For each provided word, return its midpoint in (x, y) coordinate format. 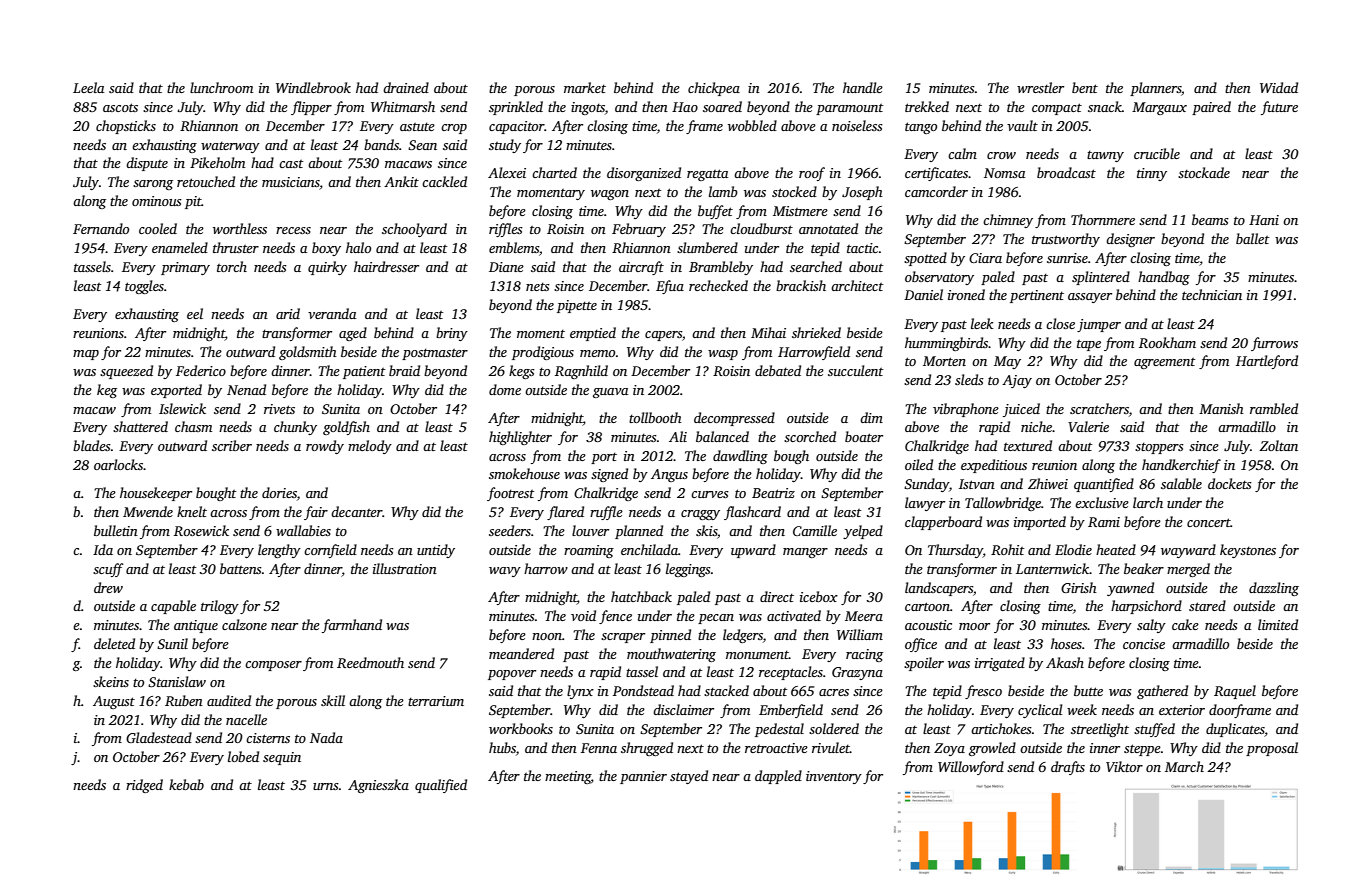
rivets (279, 409)
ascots (120, 107)
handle (863, 87)
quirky (327, 268)
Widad (1279, 87)
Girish (1079, 587)
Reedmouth (370, 662)
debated (778, 370)
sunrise (1067, 258)
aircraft (641, 268)
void (583, 615)
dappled (778, 777)
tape (1089, 345)
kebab (186, 784)
